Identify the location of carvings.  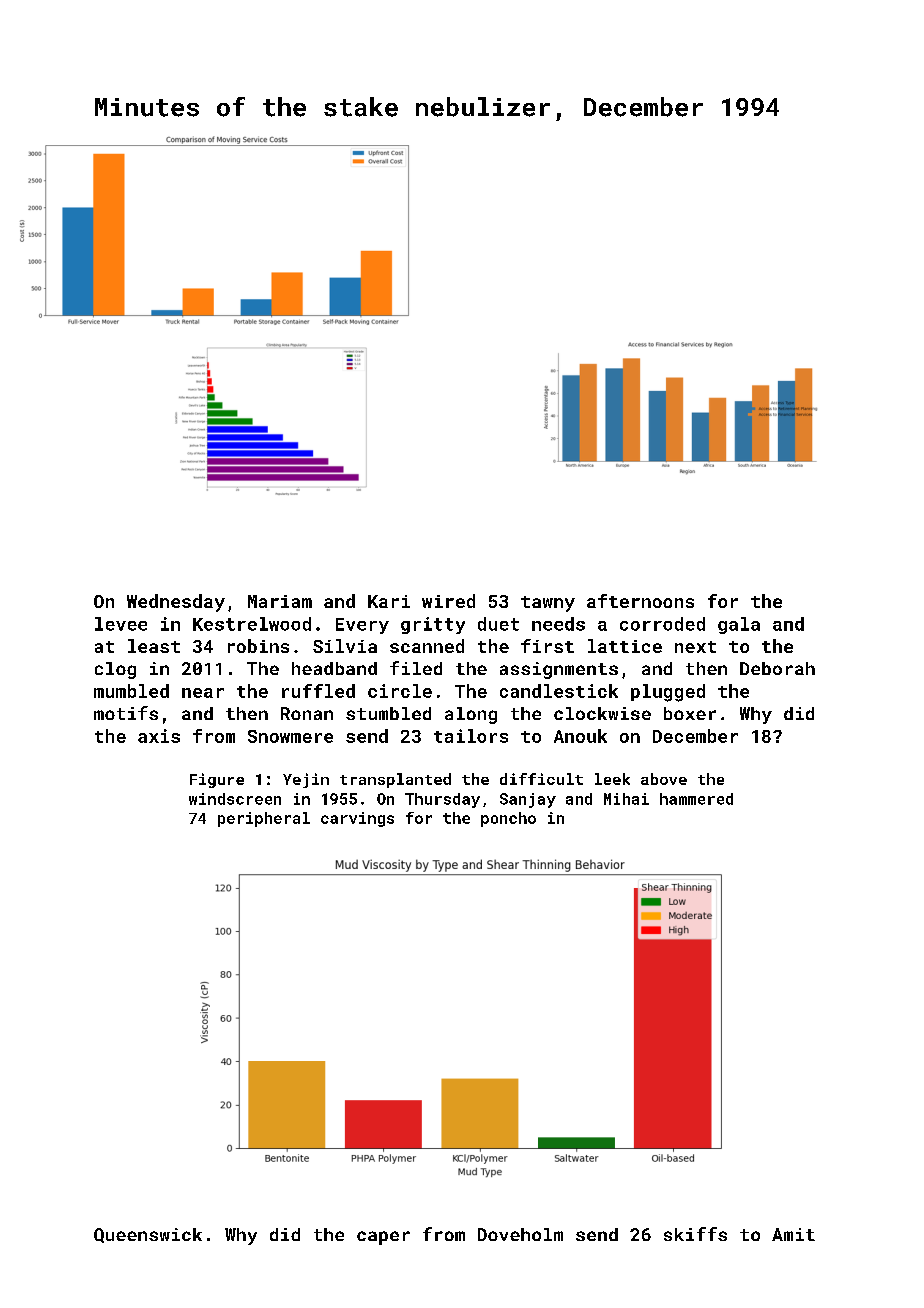
(357, 819).
